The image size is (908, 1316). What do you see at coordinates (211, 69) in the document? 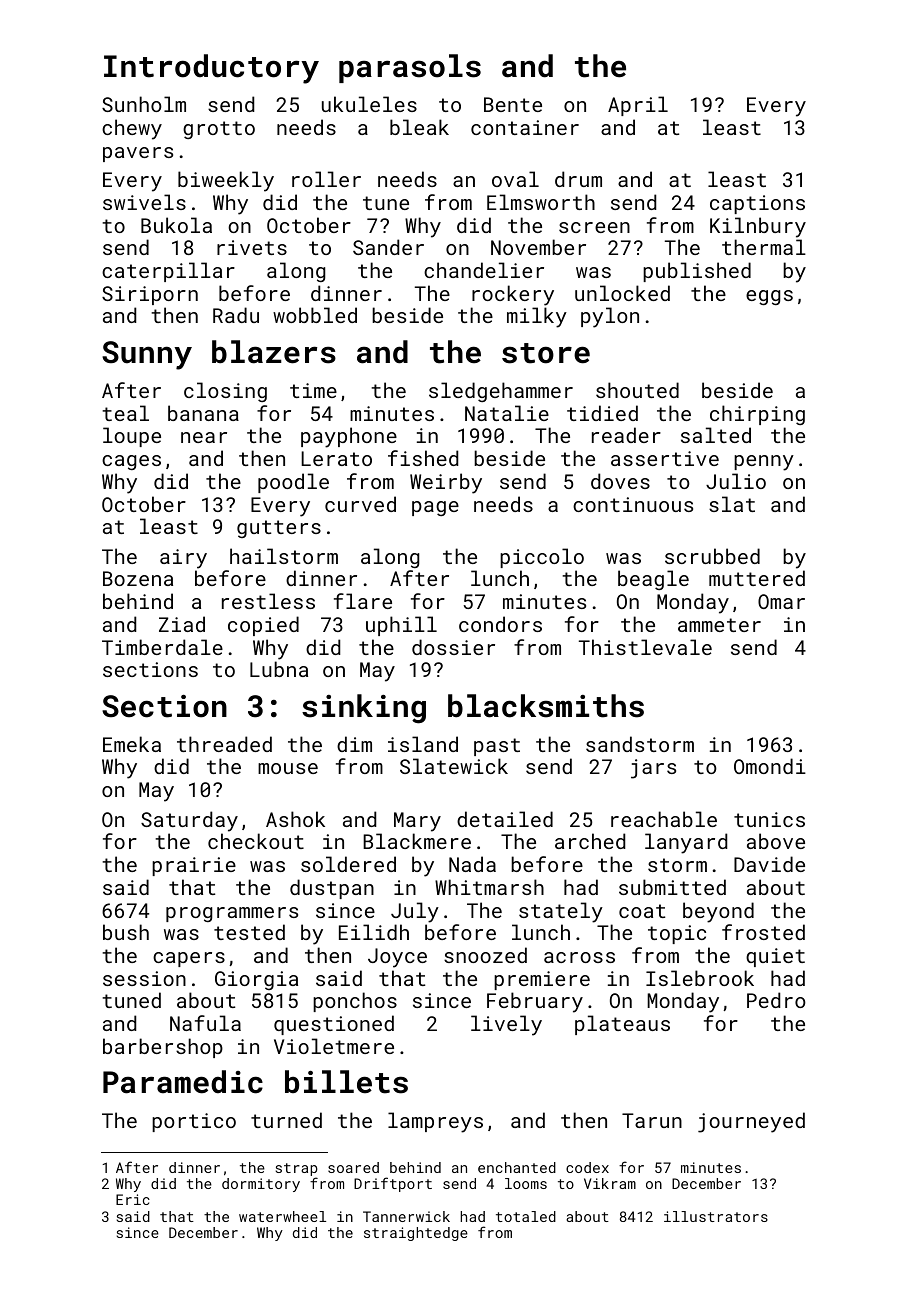
I see `Introductory` at bounding box center [211, 69].
